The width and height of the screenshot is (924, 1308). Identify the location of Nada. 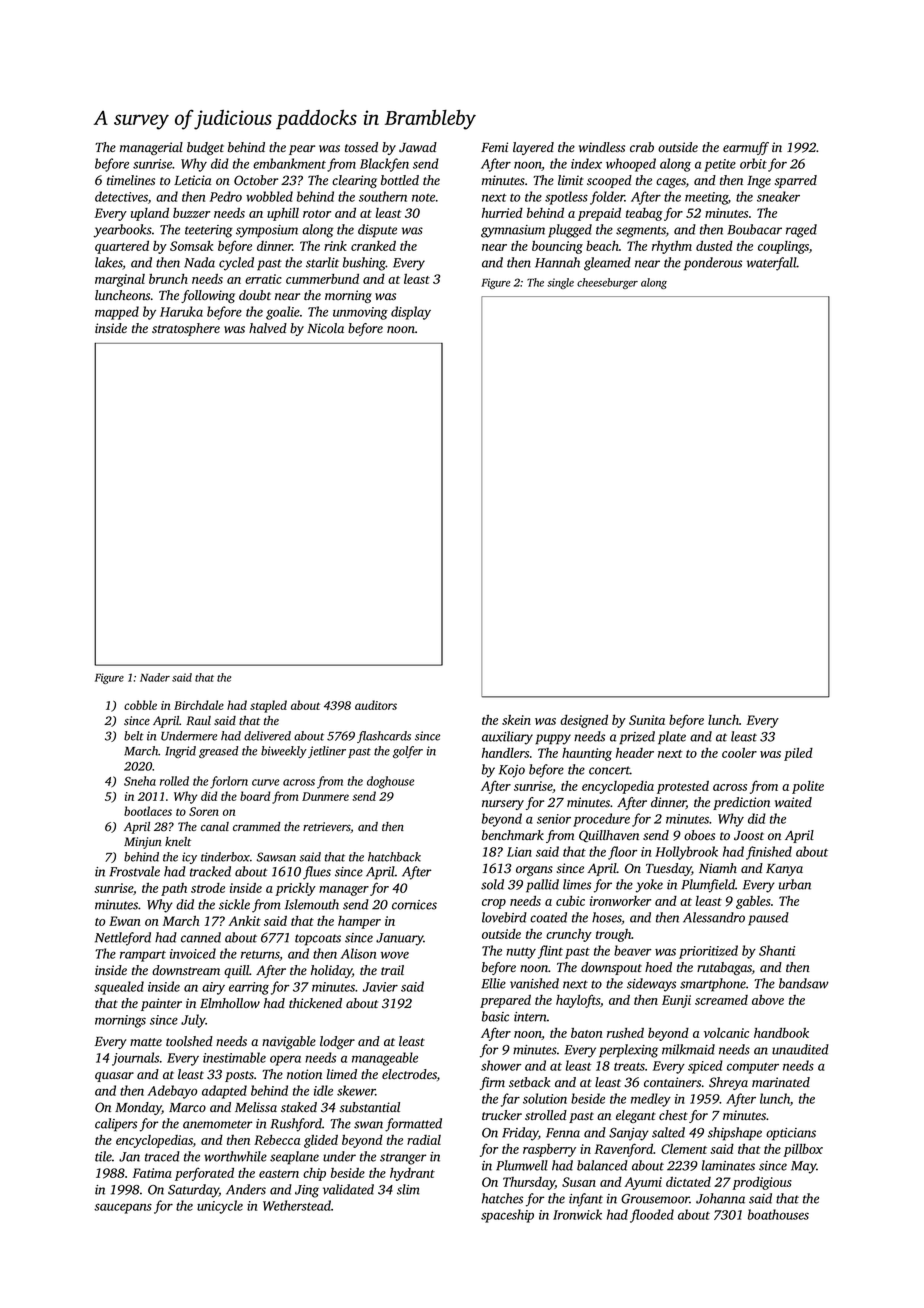
(199, 262).
